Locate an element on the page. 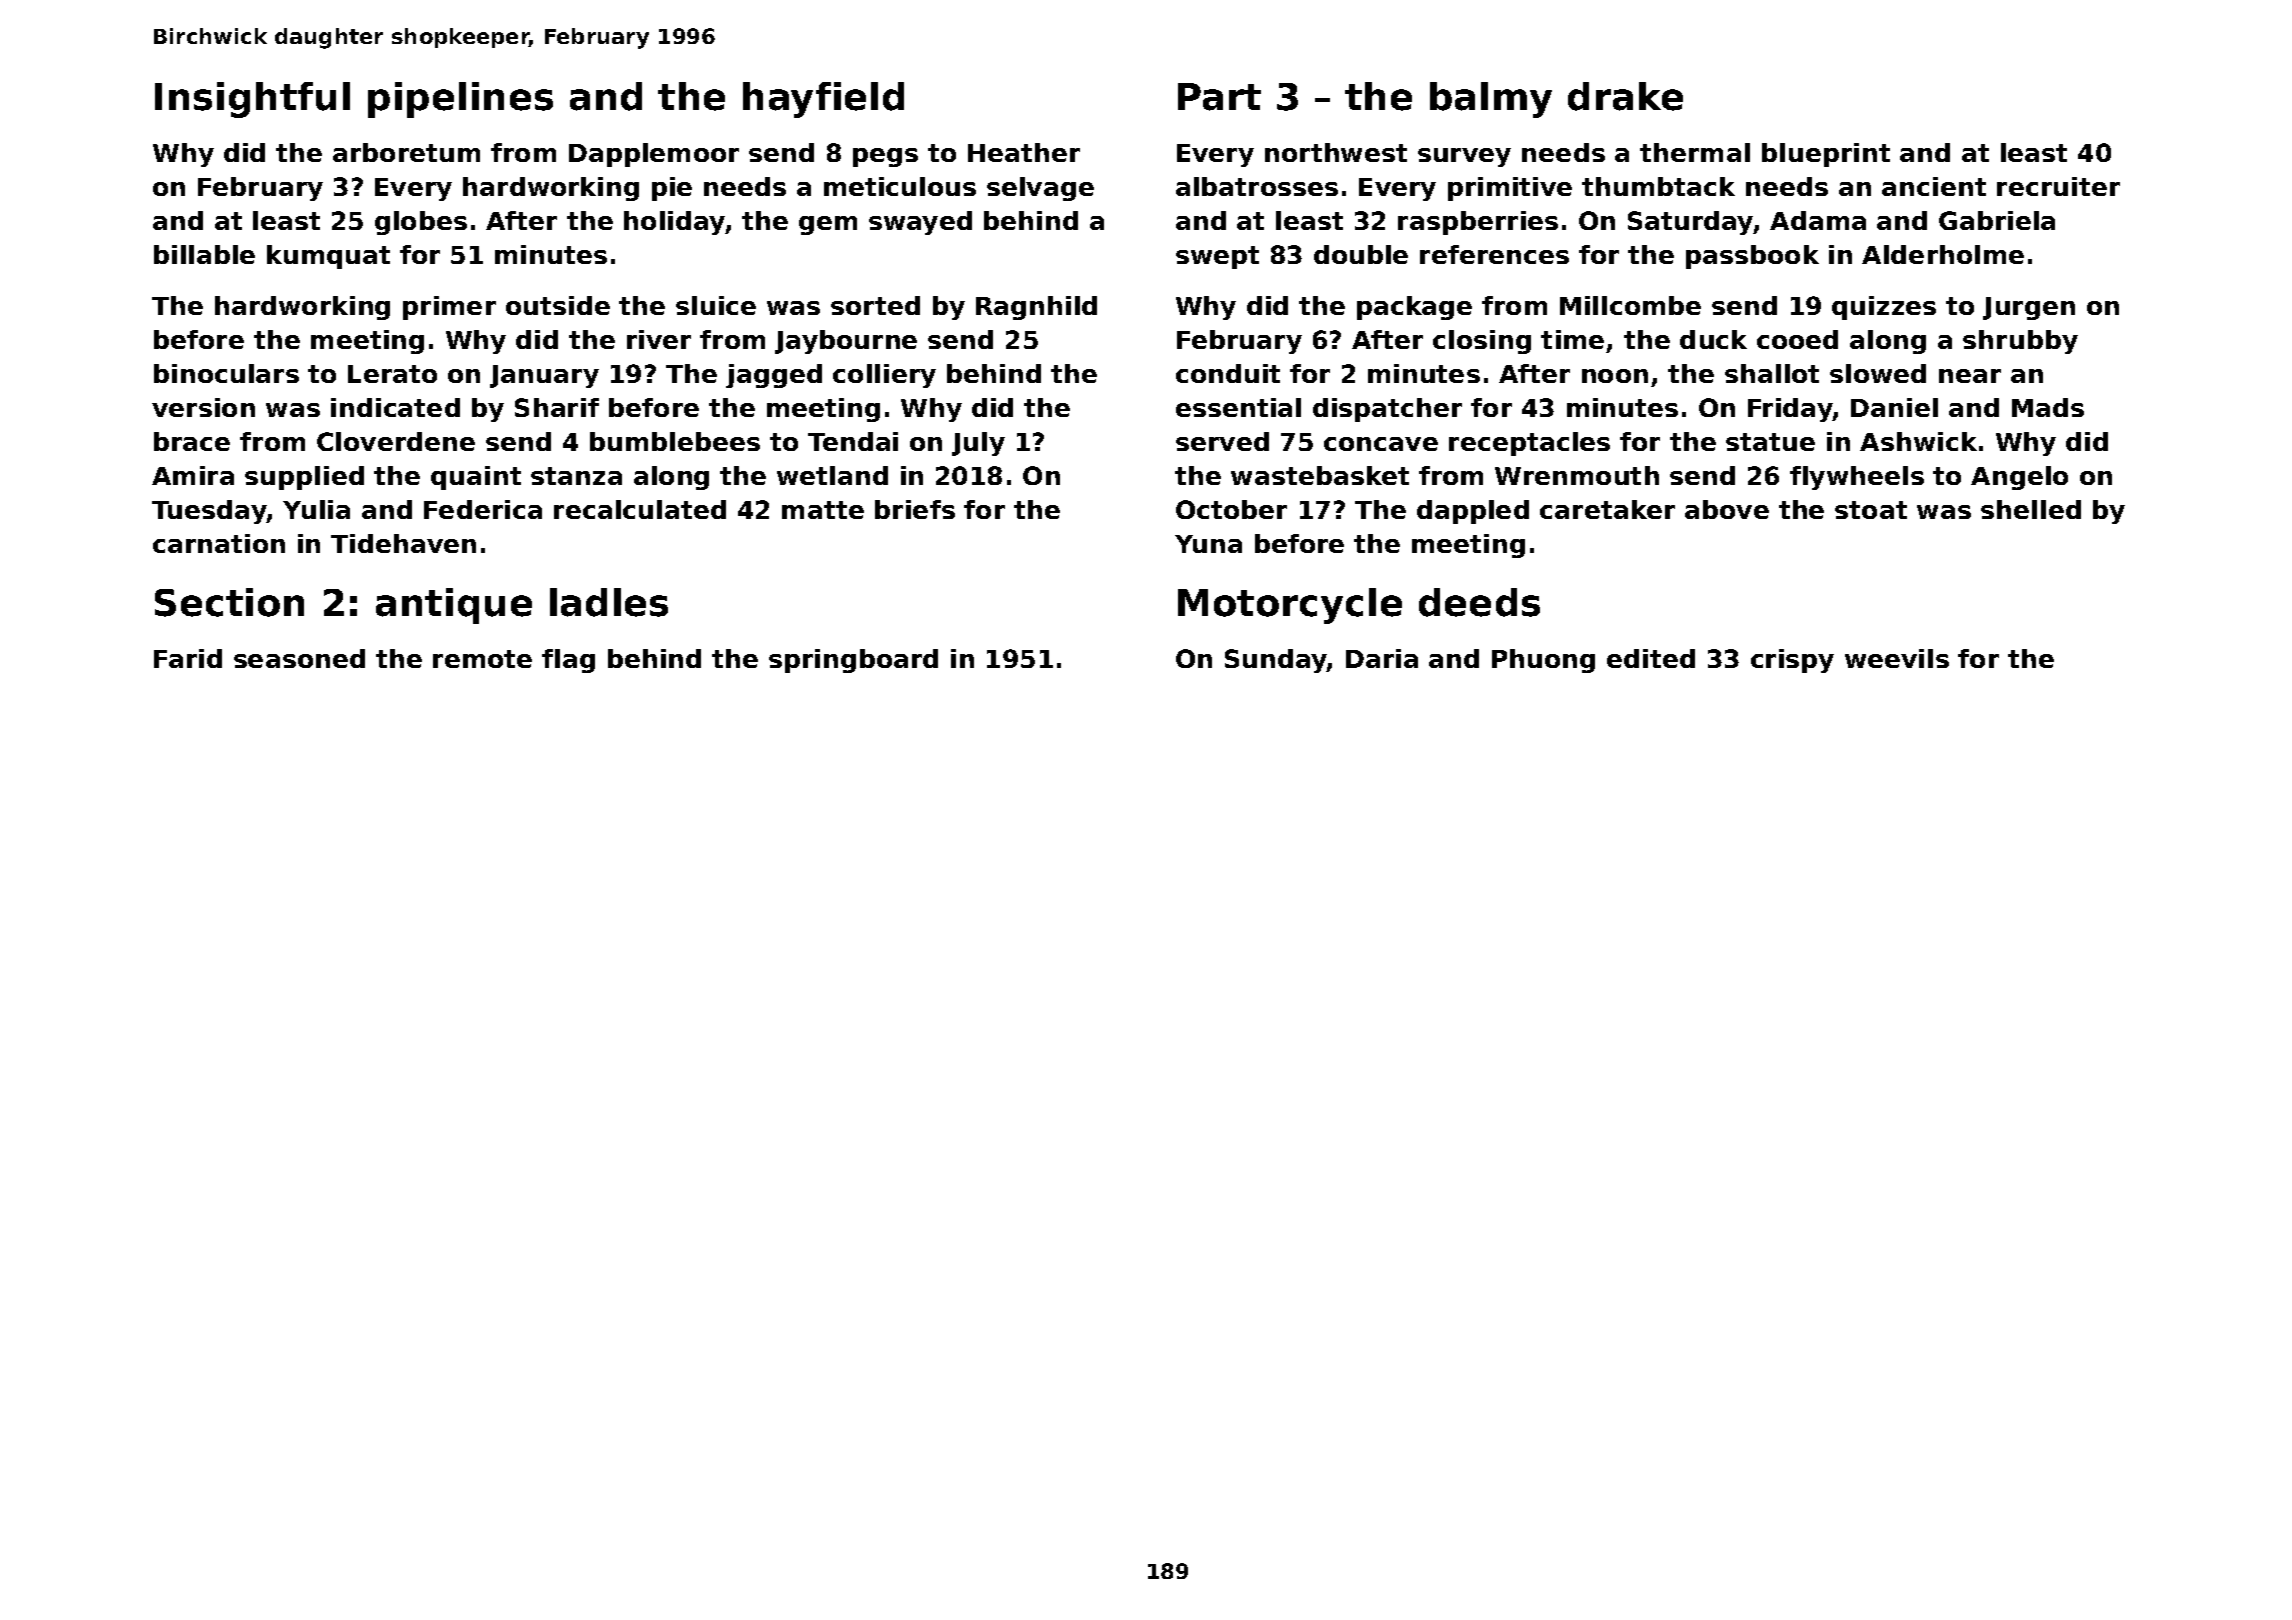  briefs is located at coordinates (915, 509).
